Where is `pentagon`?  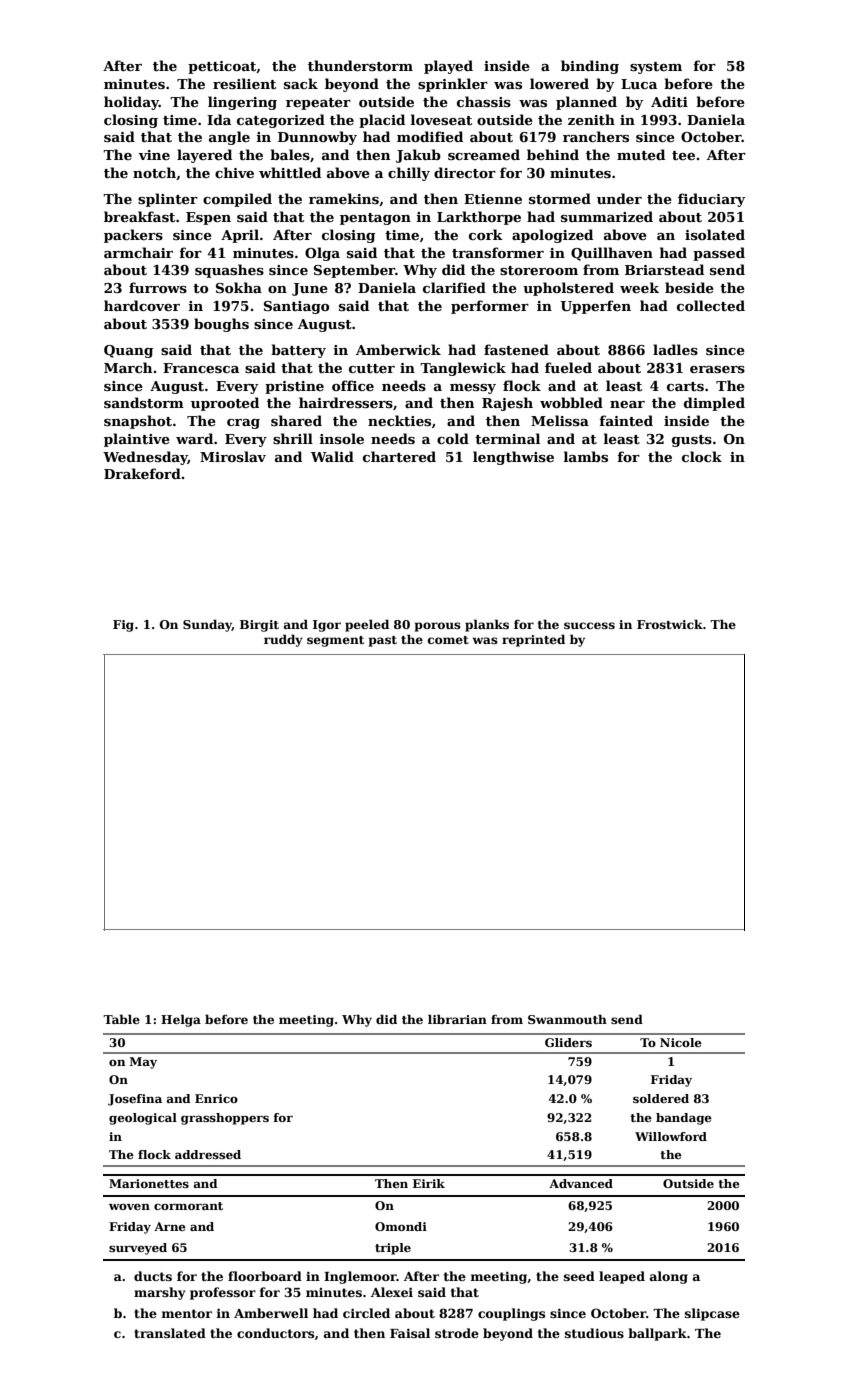
pentagon is located at coordinates (375, 219).
